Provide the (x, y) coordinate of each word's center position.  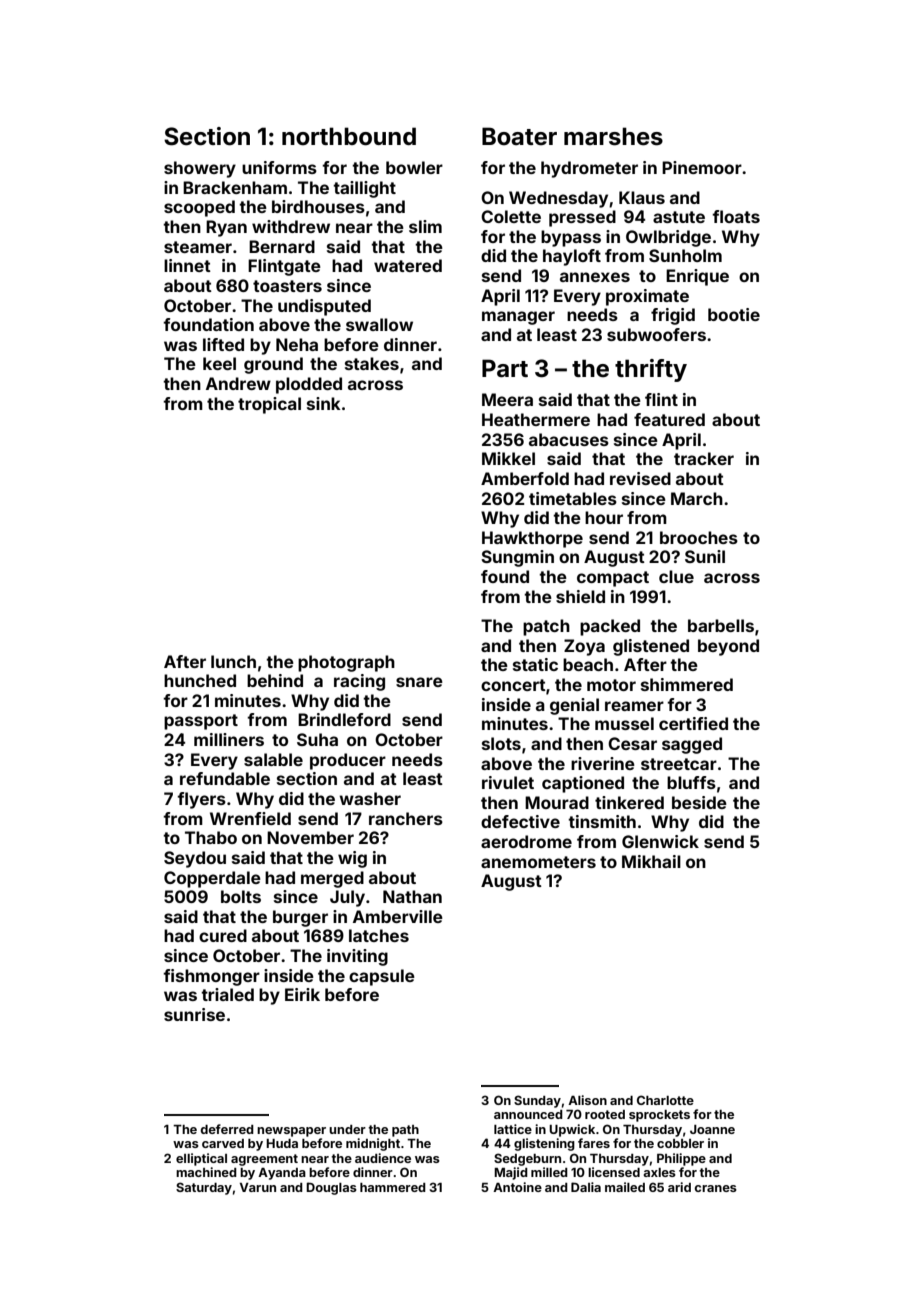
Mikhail (651, 861)
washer (370, 798)
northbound (349, 136)
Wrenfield (250, 818)
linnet (187, 265)
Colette (511, 216)
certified (693, 723)
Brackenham (235, 187)
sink (324, 403)
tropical (269, 405)
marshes (613, 136)
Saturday (204, 1188)
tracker (704, 458)
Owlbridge (668, 238)
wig (352, 859)
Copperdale (212, 879)
